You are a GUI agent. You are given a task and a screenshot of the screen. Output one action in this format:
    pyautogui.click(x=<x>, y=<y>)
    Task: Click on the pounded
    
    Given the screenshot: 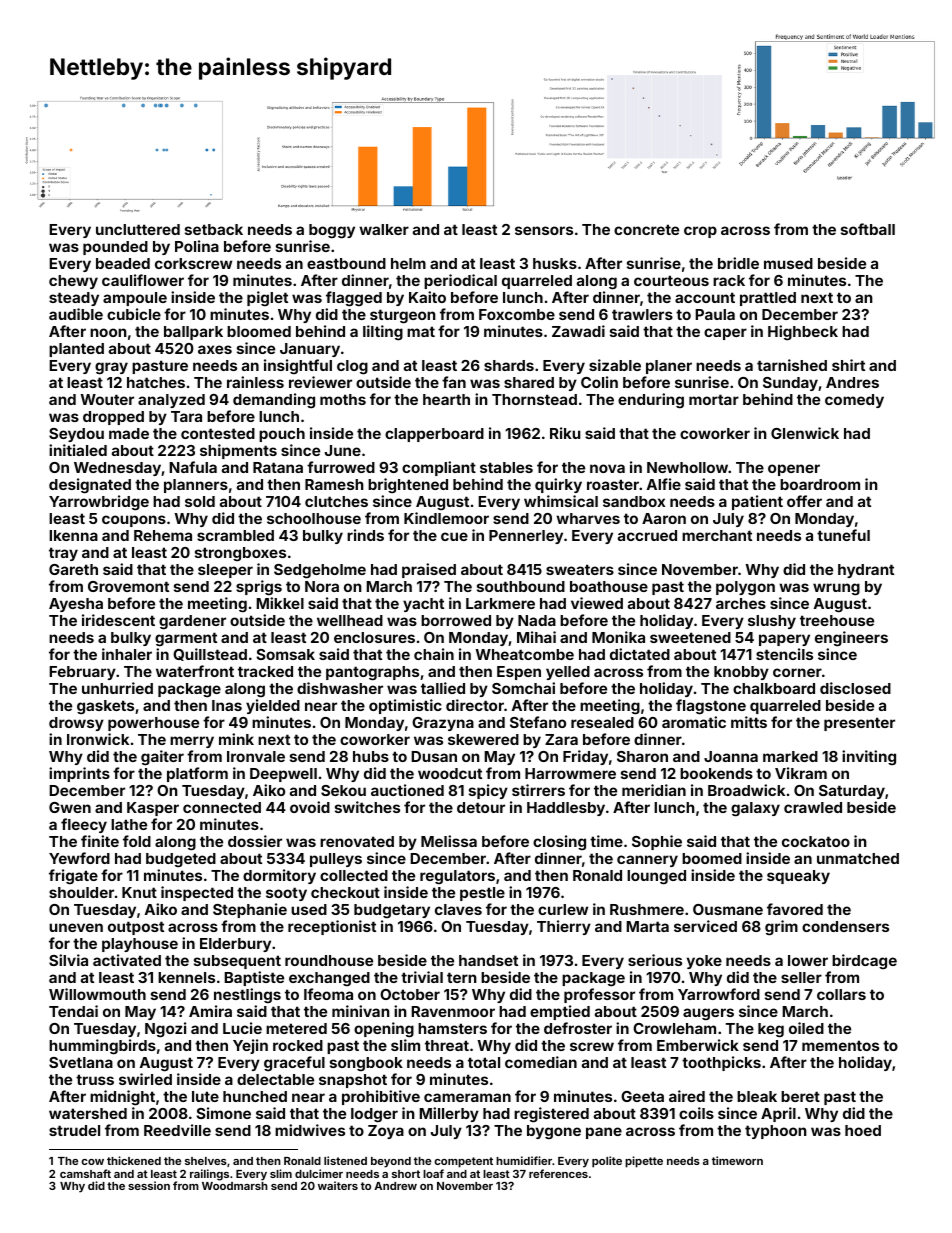 What is the action you would take?
    pyautogui.click(x=115, y=248)
